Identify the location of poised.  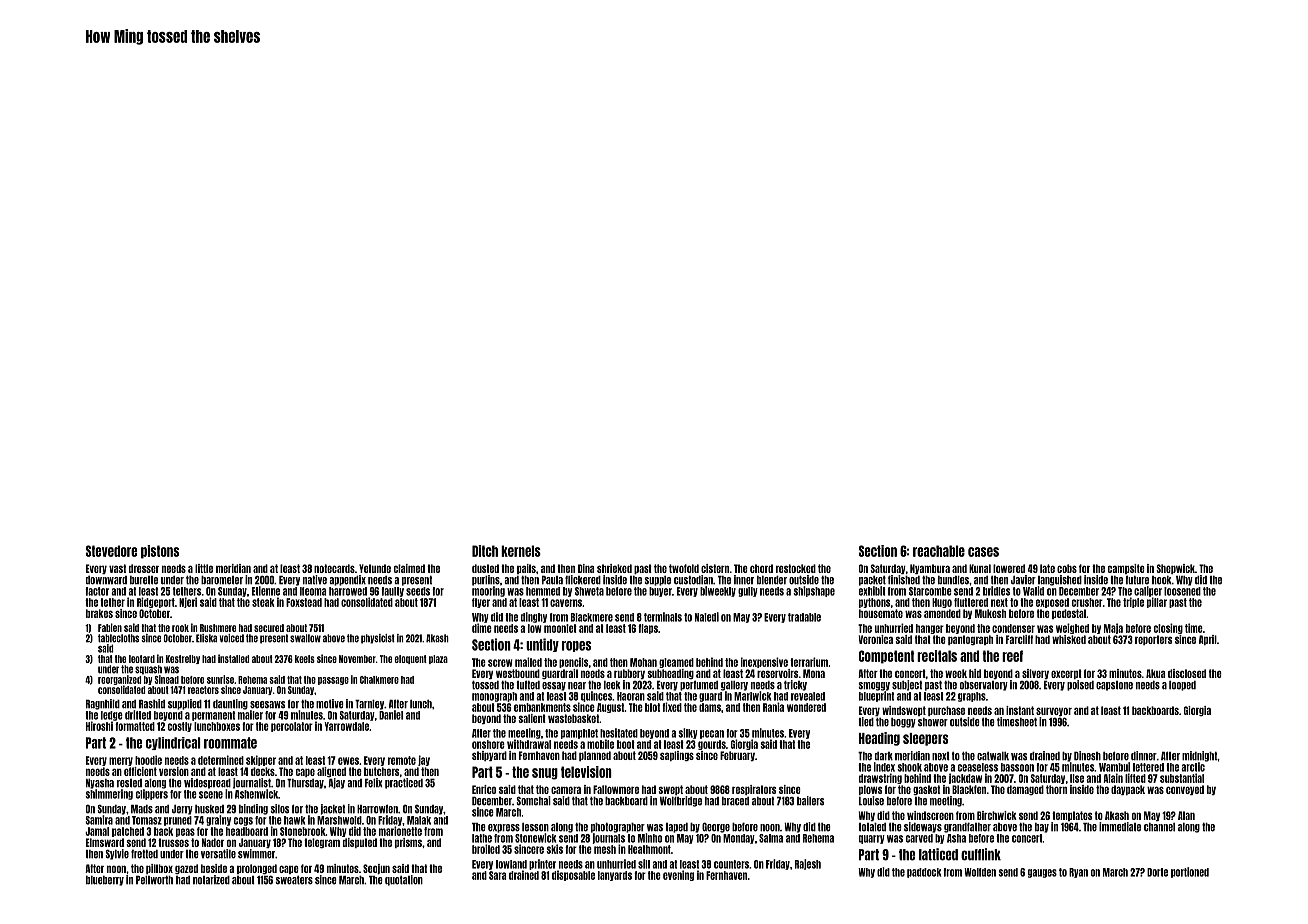
(1080, 685).
